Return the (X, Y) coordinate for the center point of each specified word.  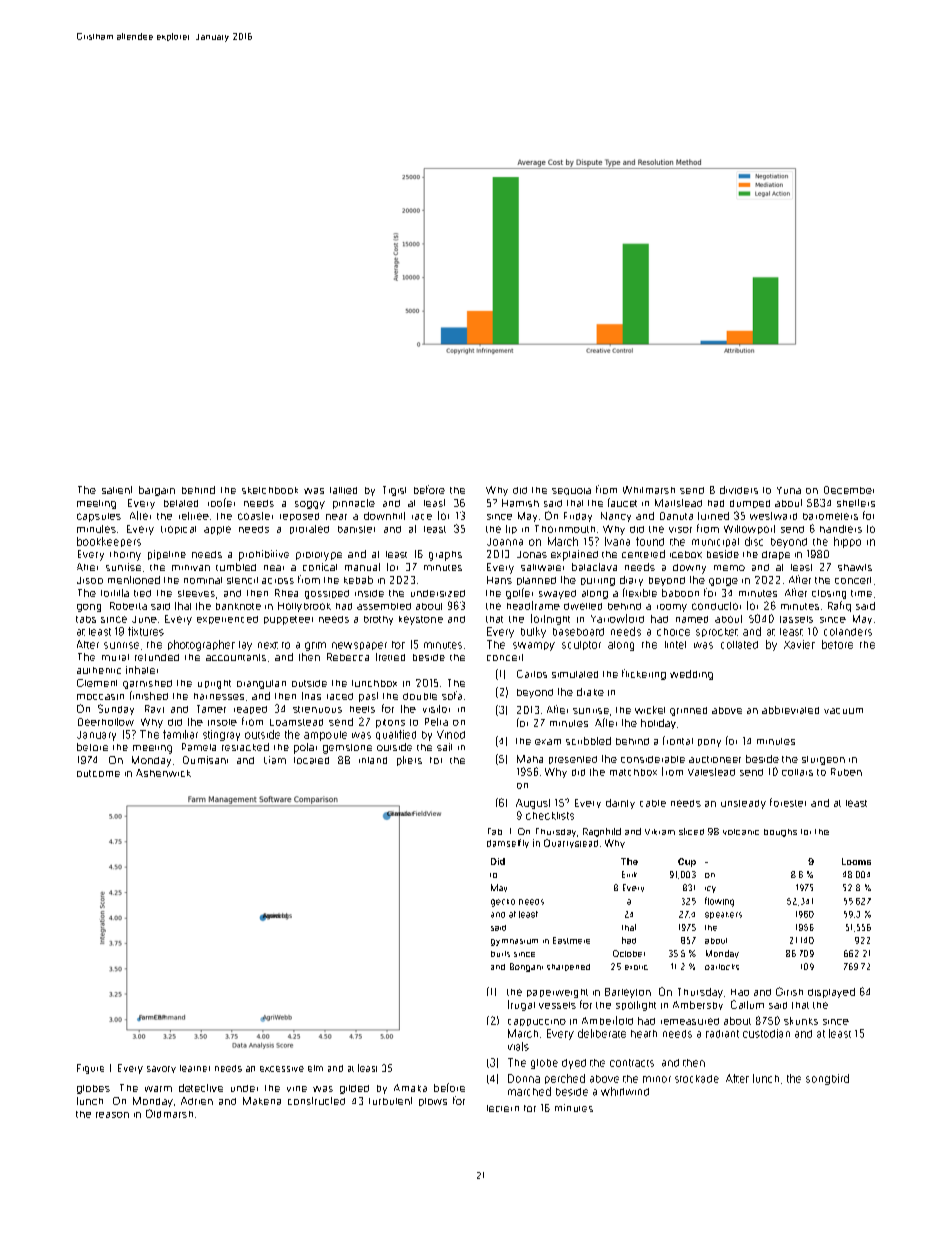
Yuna (789, 490)
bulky (533, 632)
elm (315, 1068)
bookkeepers (109, 542)
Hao (740, 992)
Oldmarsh (169, 1113)
